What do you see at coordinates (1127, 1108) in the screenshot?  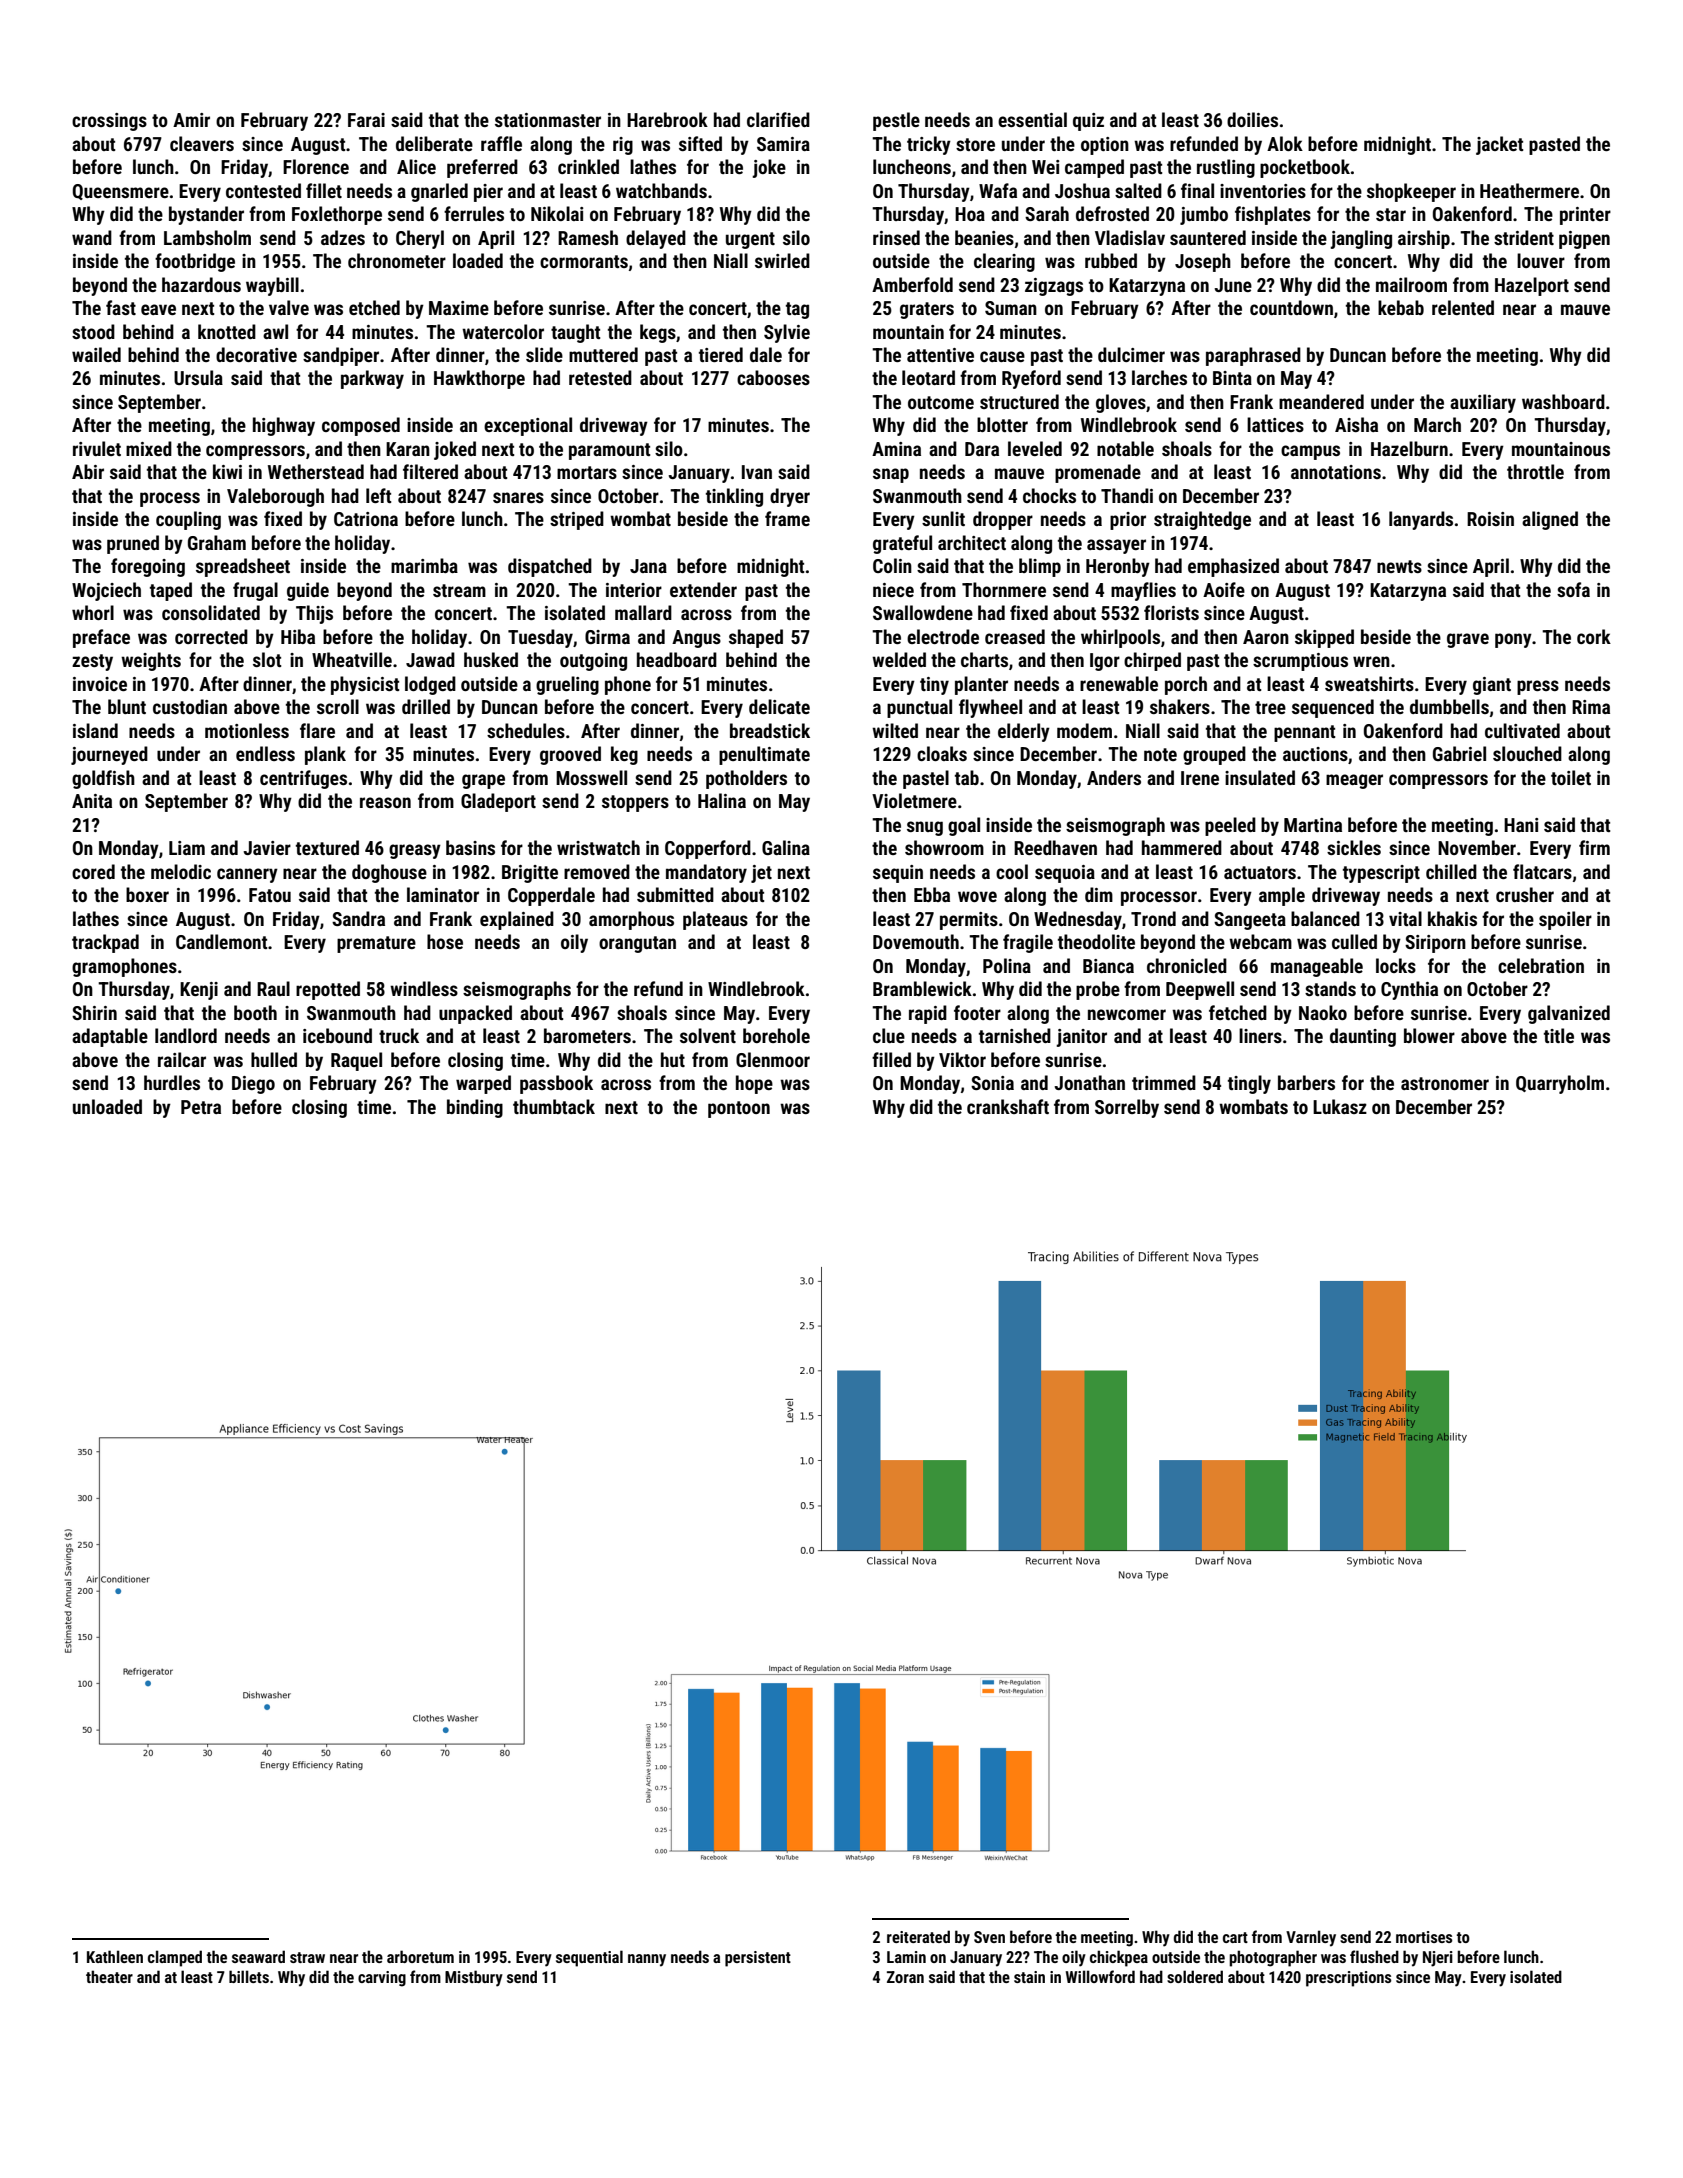 I see `Sorrelby` at bounding box center [1127, 1108].
